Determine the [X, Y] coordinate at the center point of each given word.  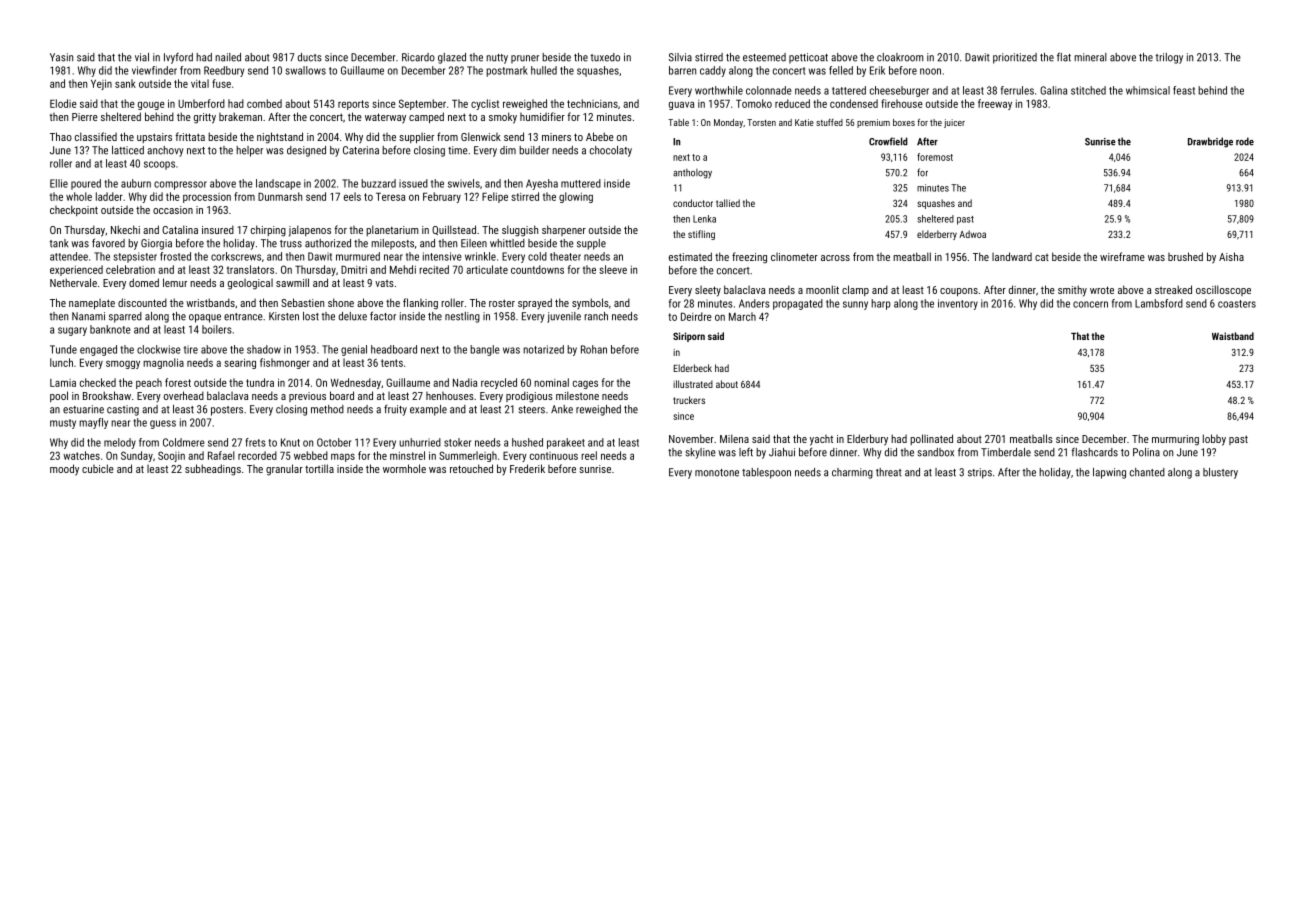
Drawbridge [1210, 142]
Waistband [1233, 336]
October [334, 442]
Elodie [63, 103]
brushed [1185, 256]
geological [250, 284]
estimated [690, 256]
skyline [701, 453]
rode [1245, 141]
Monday [728, 123]
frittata [190, 136]
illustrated [693, 384]
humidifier [542, 116]
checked [98, 382]
